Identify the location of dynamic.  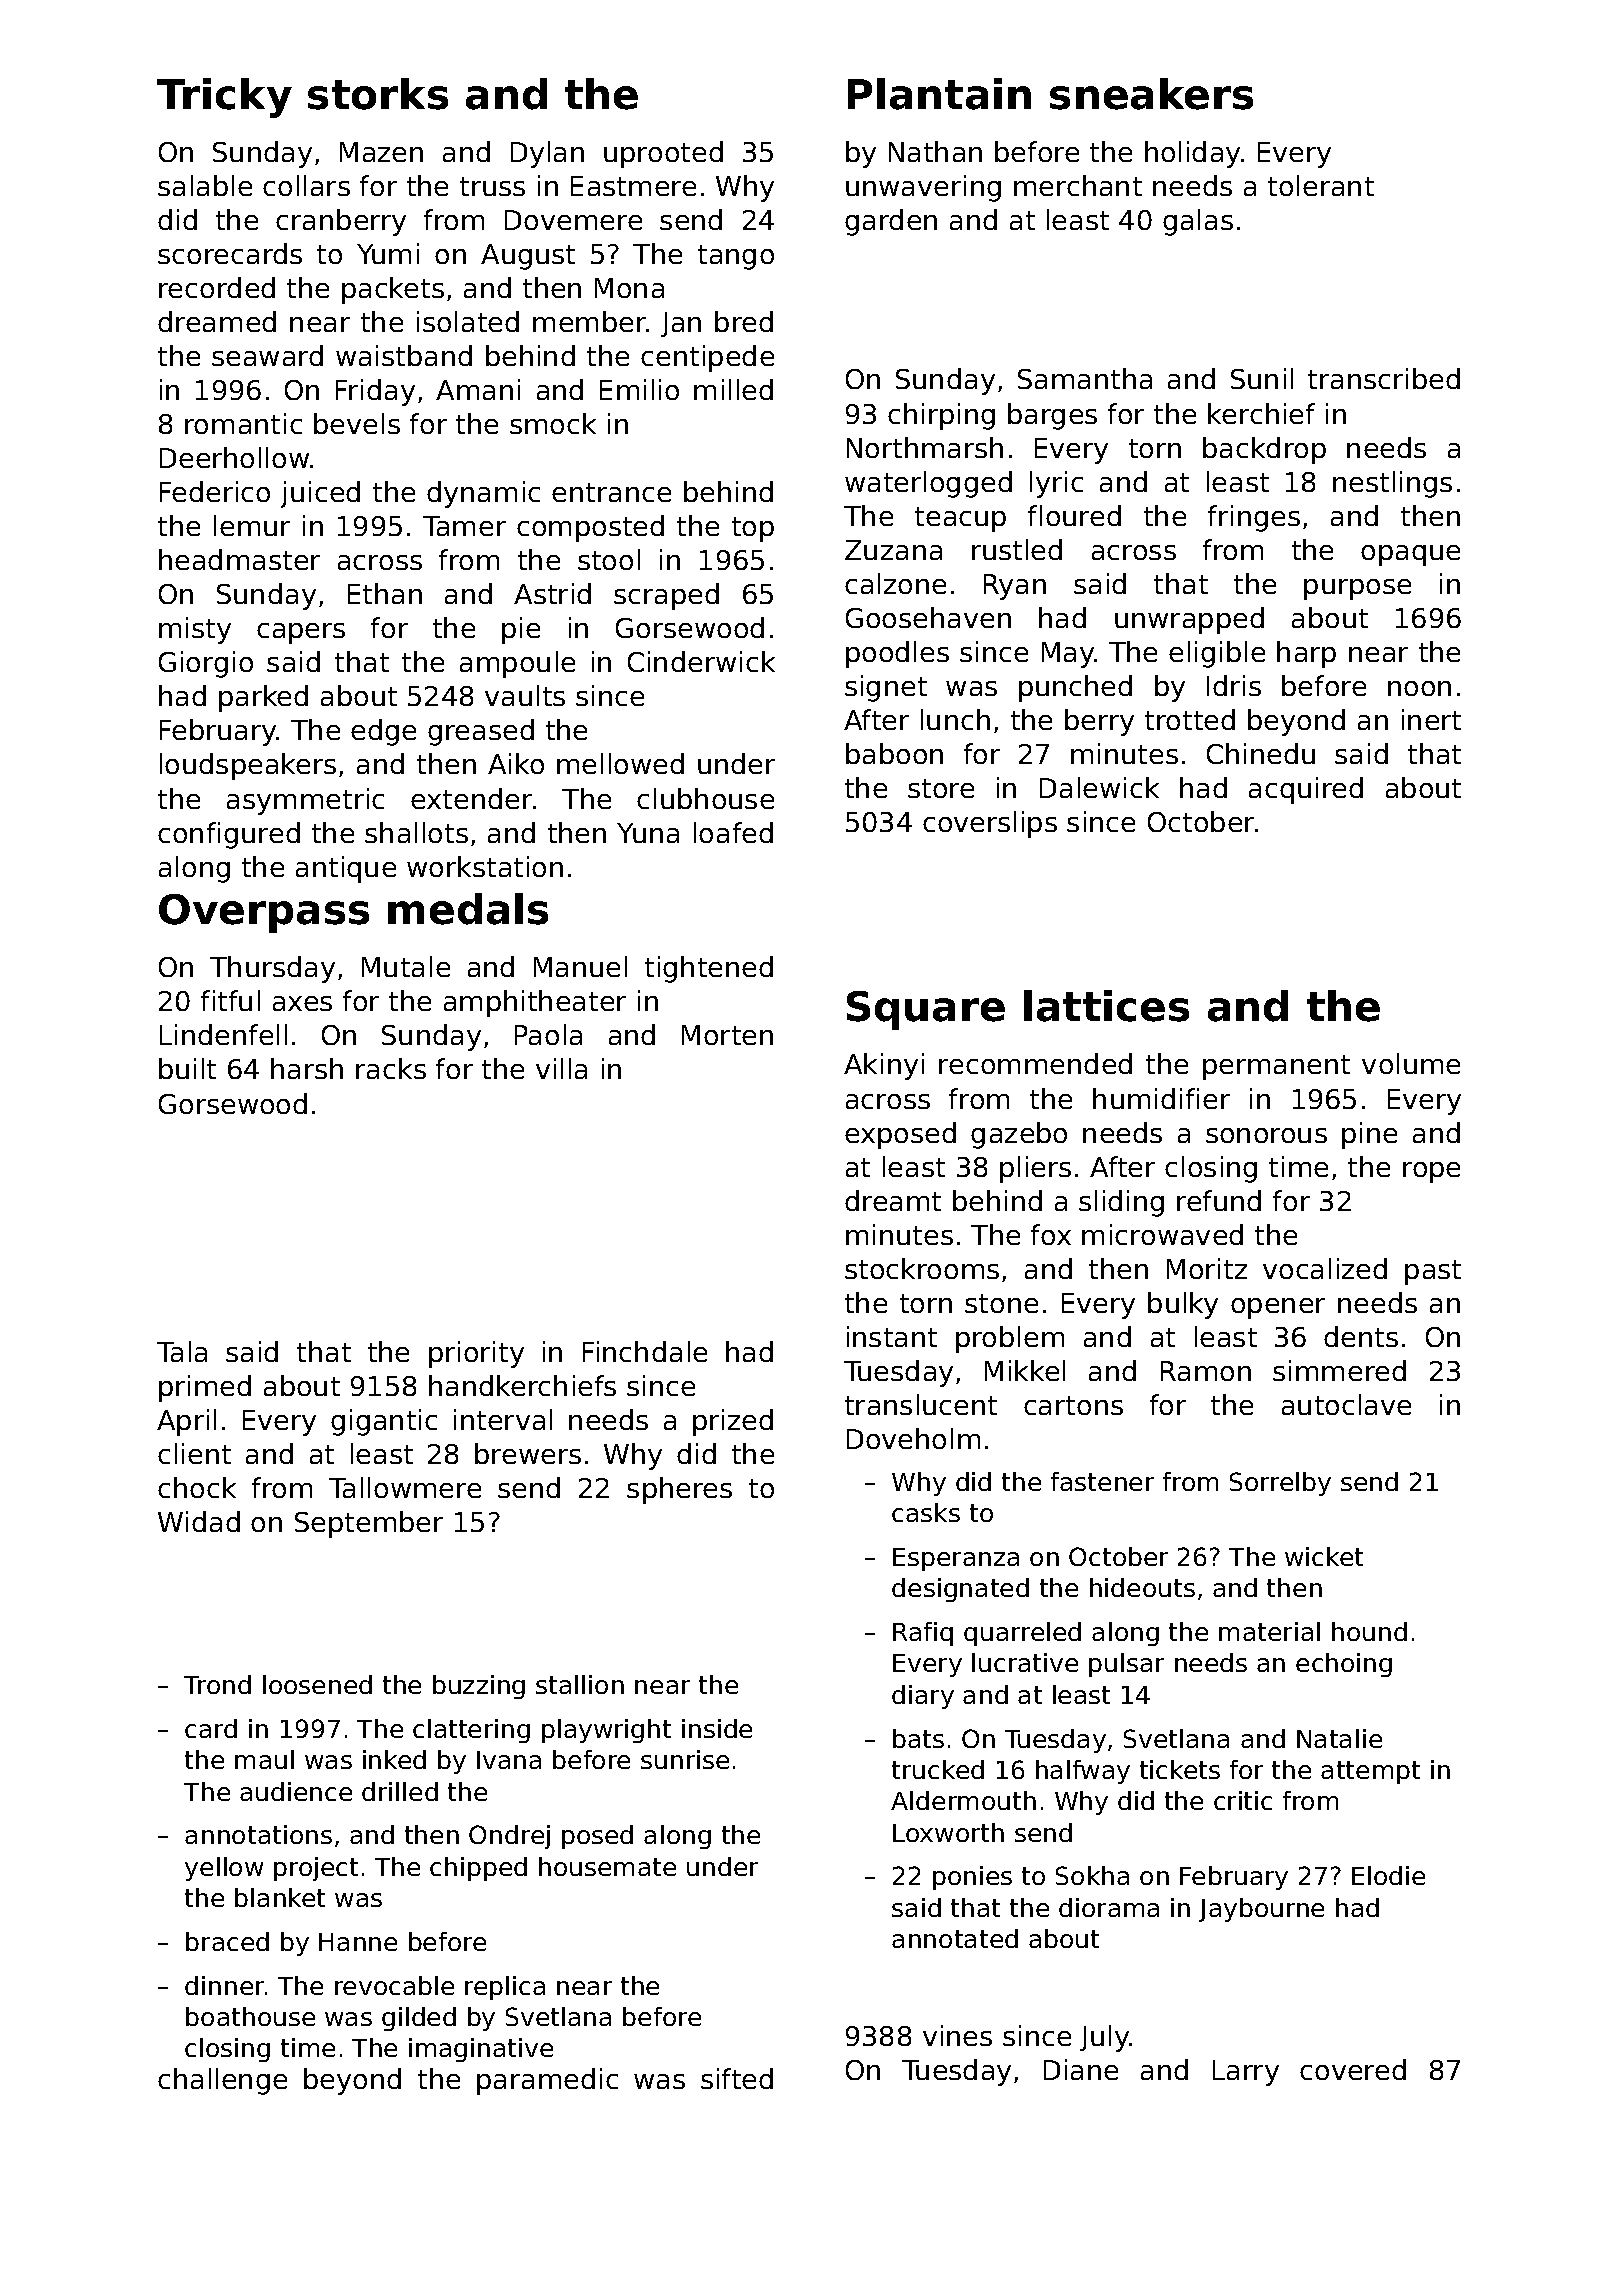
(483, 494).
